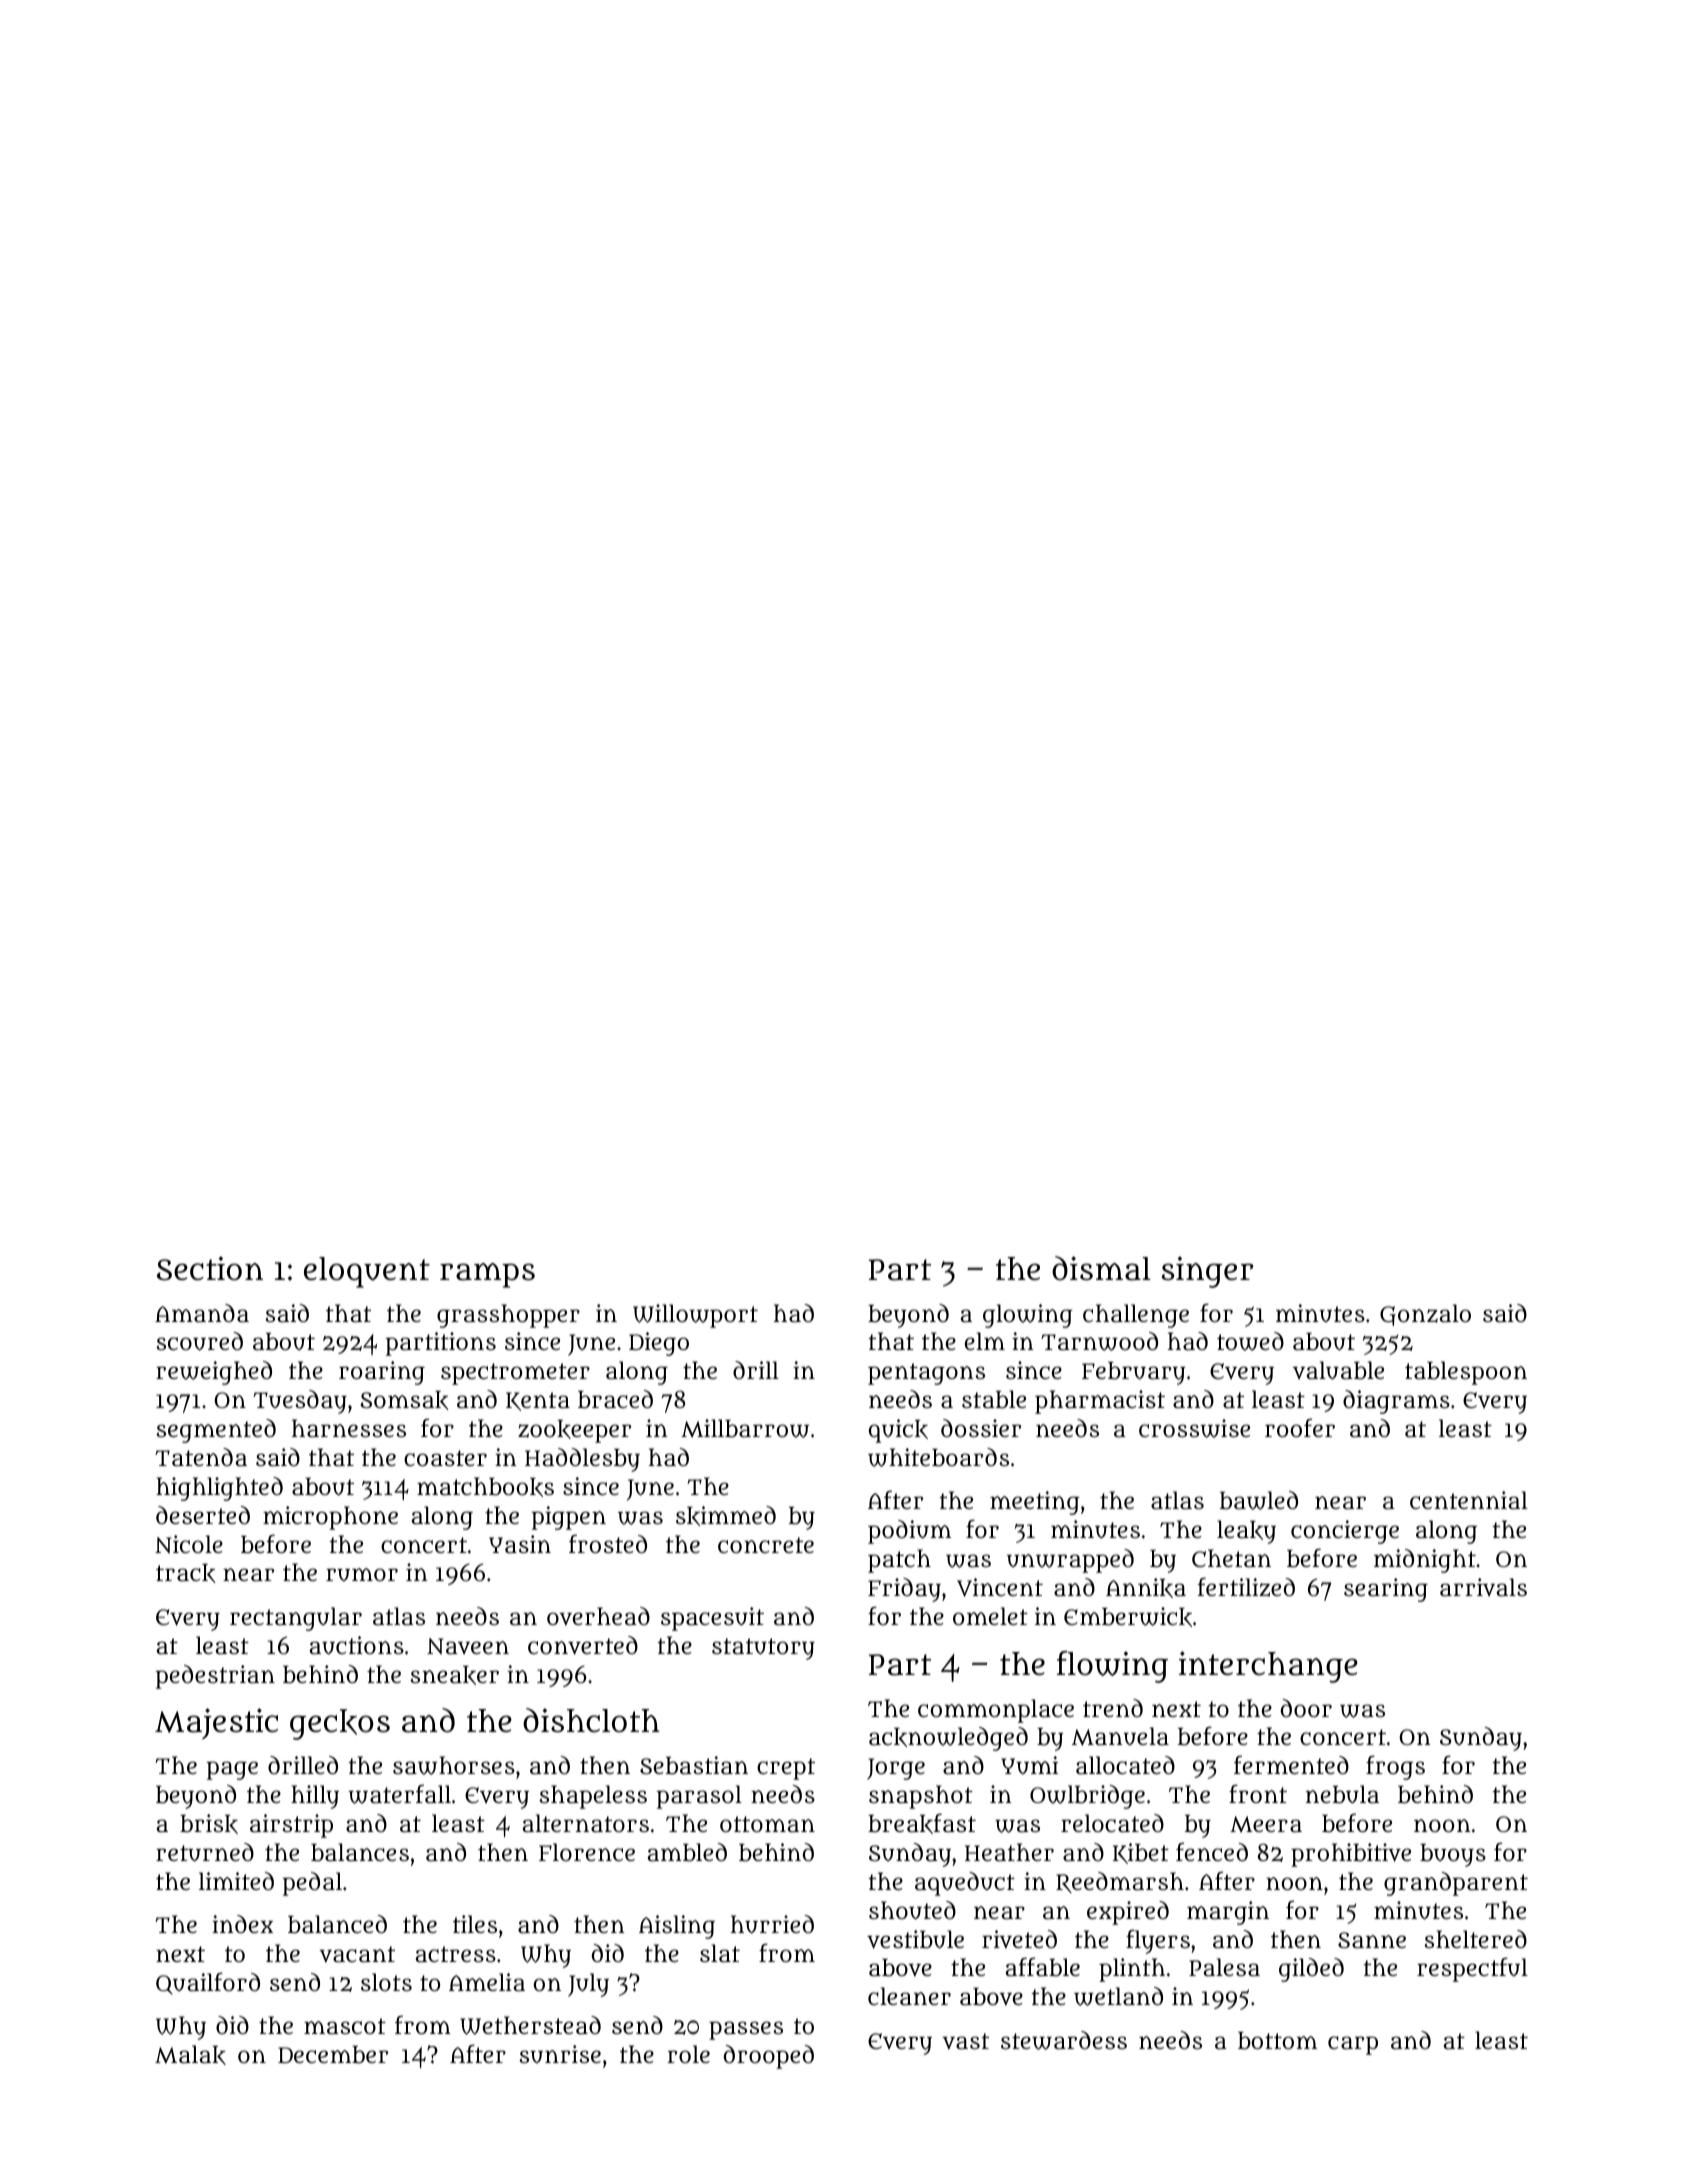  Describe the element at coordinates (202, 1313) in the document. I see `Amanda` at that location.
